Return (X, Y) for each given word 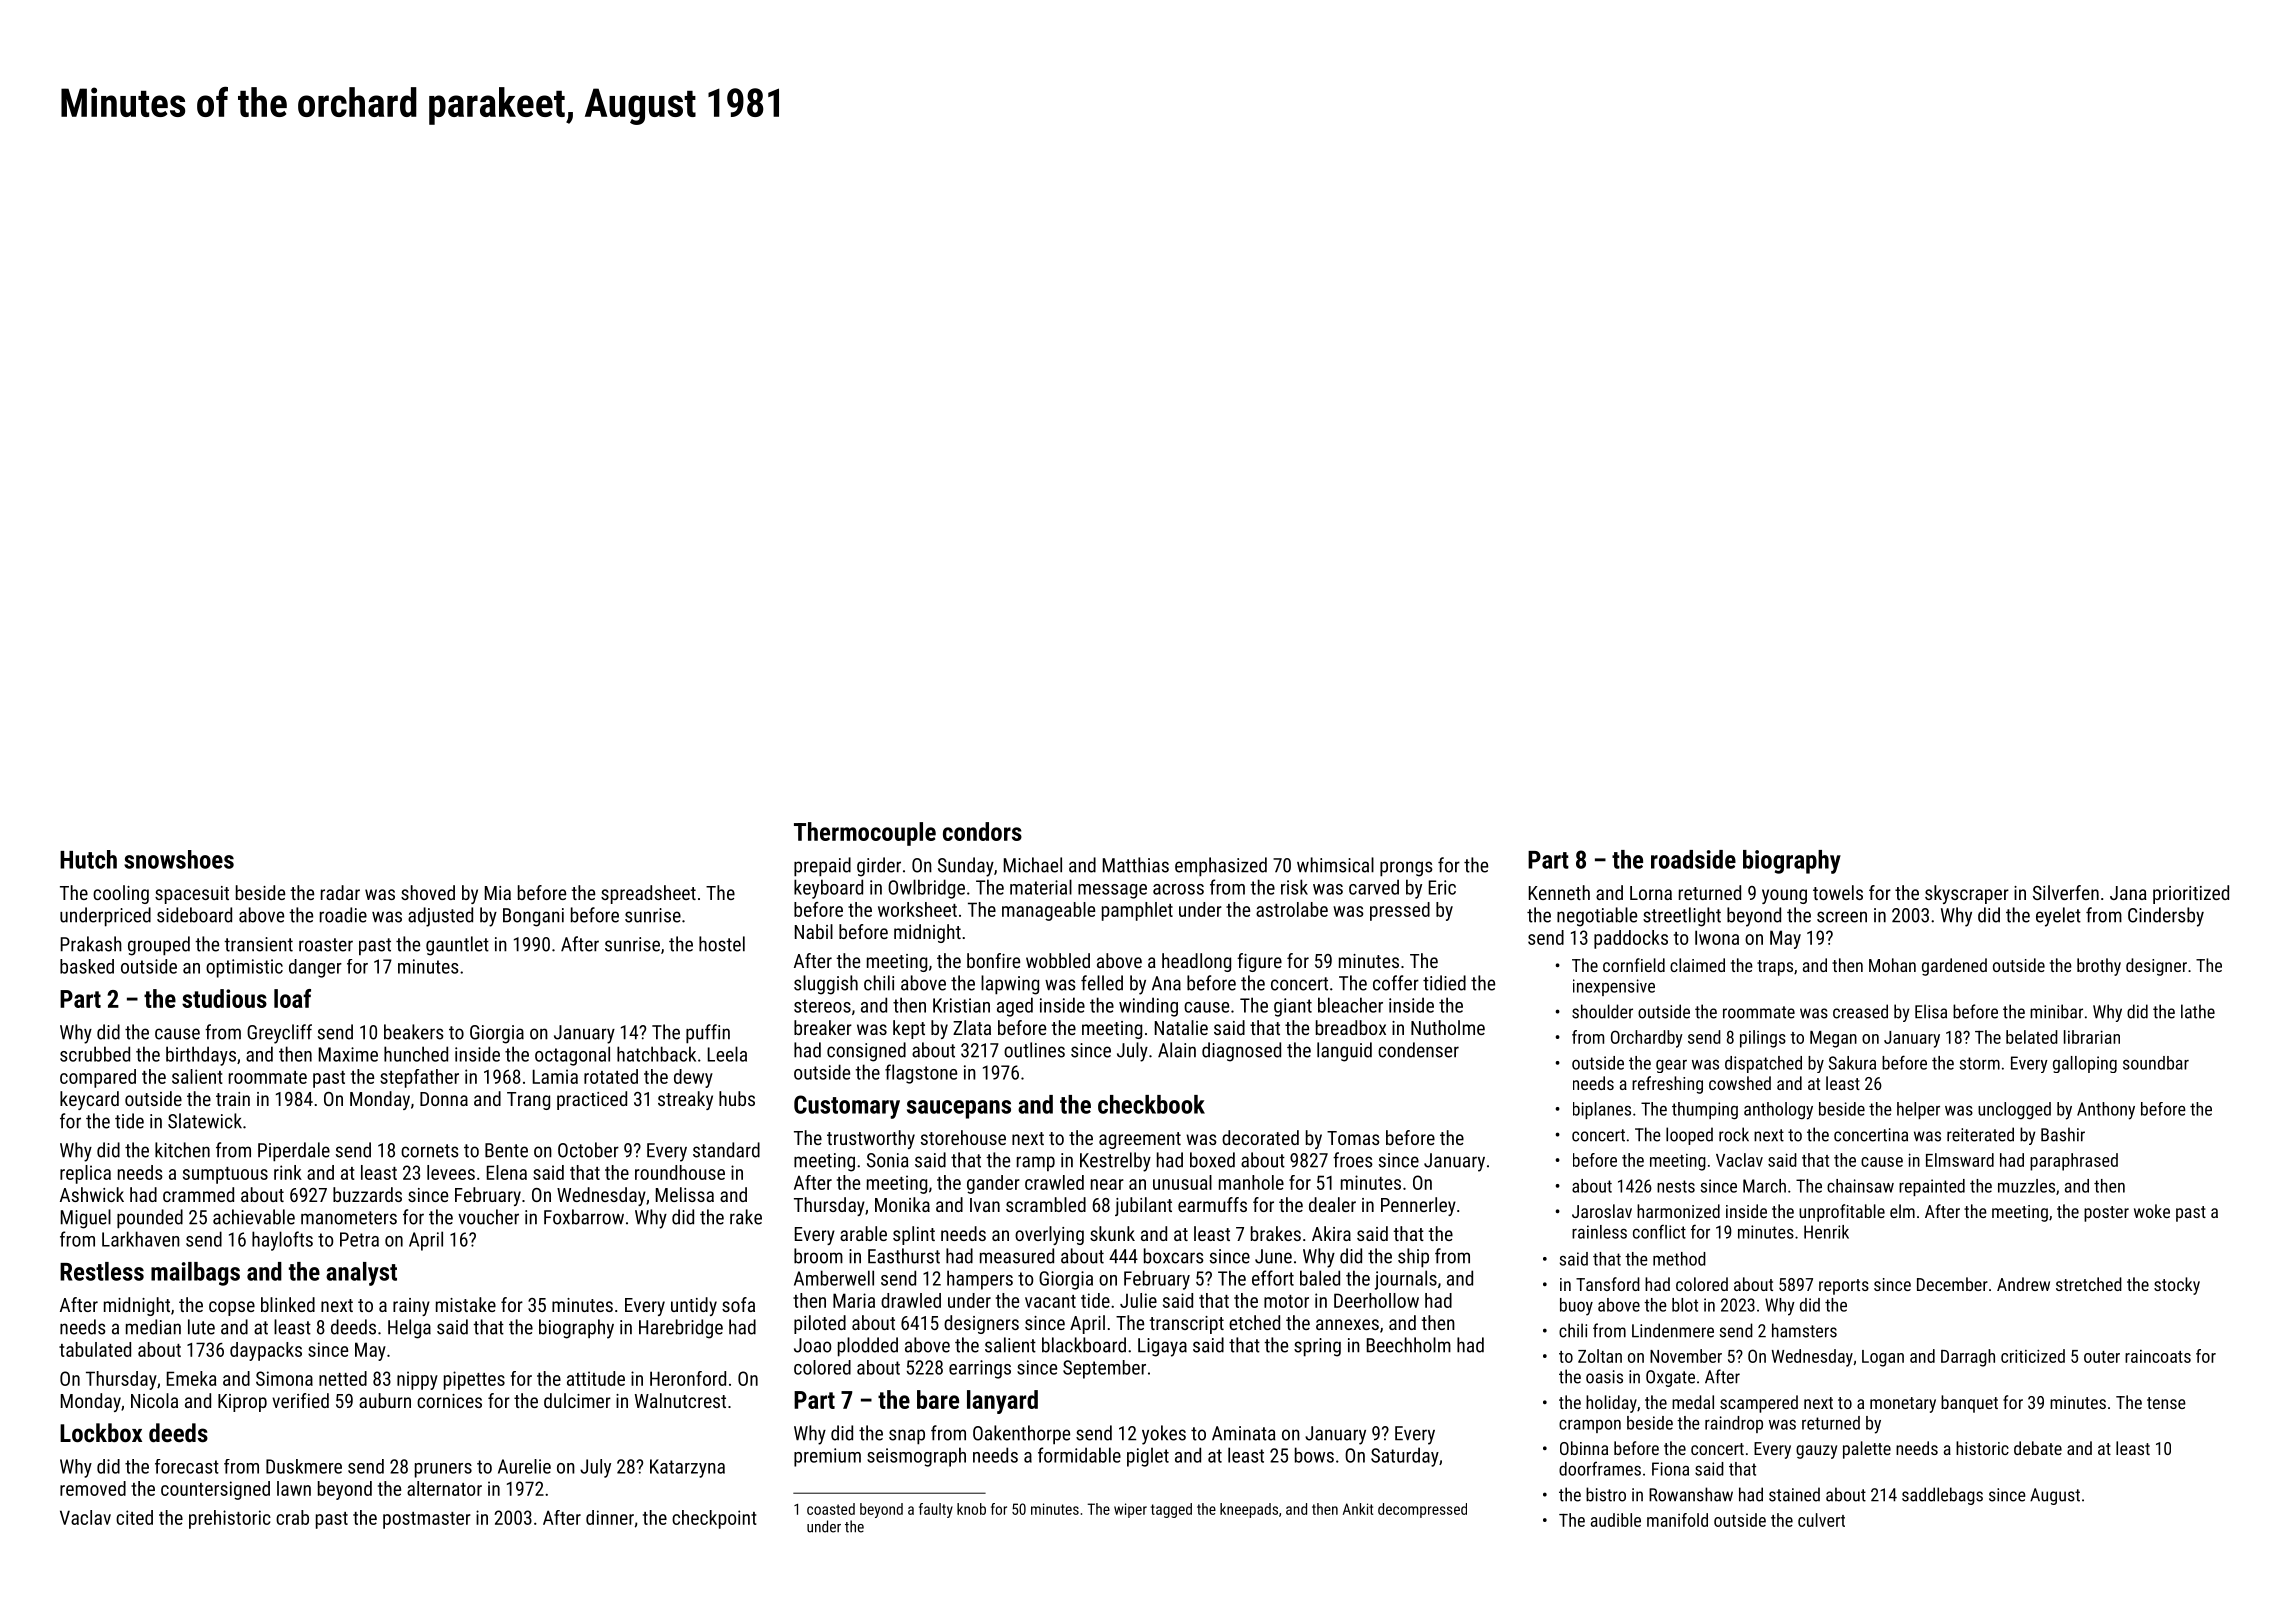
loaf (292, 998)
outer (2102, 1357)
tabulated (95, 1349)
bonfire (993, 960)
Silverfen (2066, 892)
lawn (294, 1488)
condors (982, 831)
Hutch (88, 859)
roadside (1693, 859)
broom (818, 1256)
